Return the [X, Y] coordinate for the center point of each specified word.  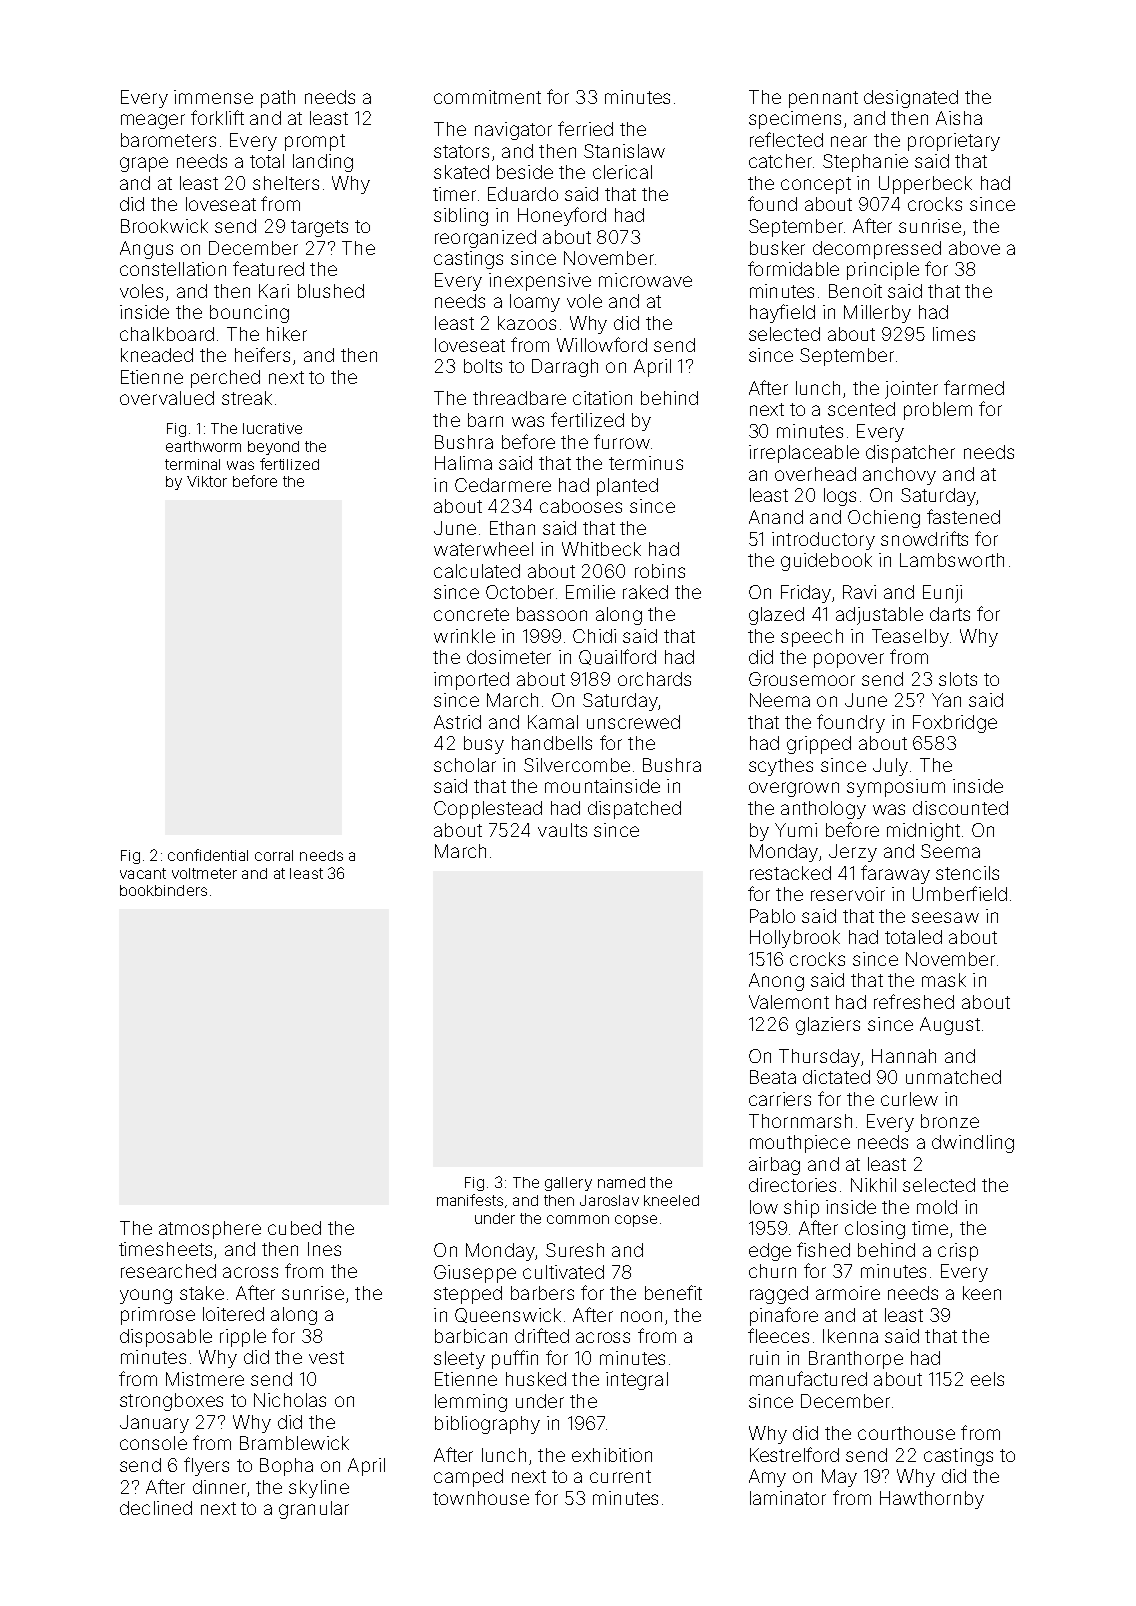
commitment [487, 97]
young [146, 1296]
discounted [960, 808]
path [278, 99]
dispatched [634, 810]
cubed [294, 1228]
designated [911, 99]
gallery [568, 1184]
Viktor [207, 481]
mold [937, 1207]
